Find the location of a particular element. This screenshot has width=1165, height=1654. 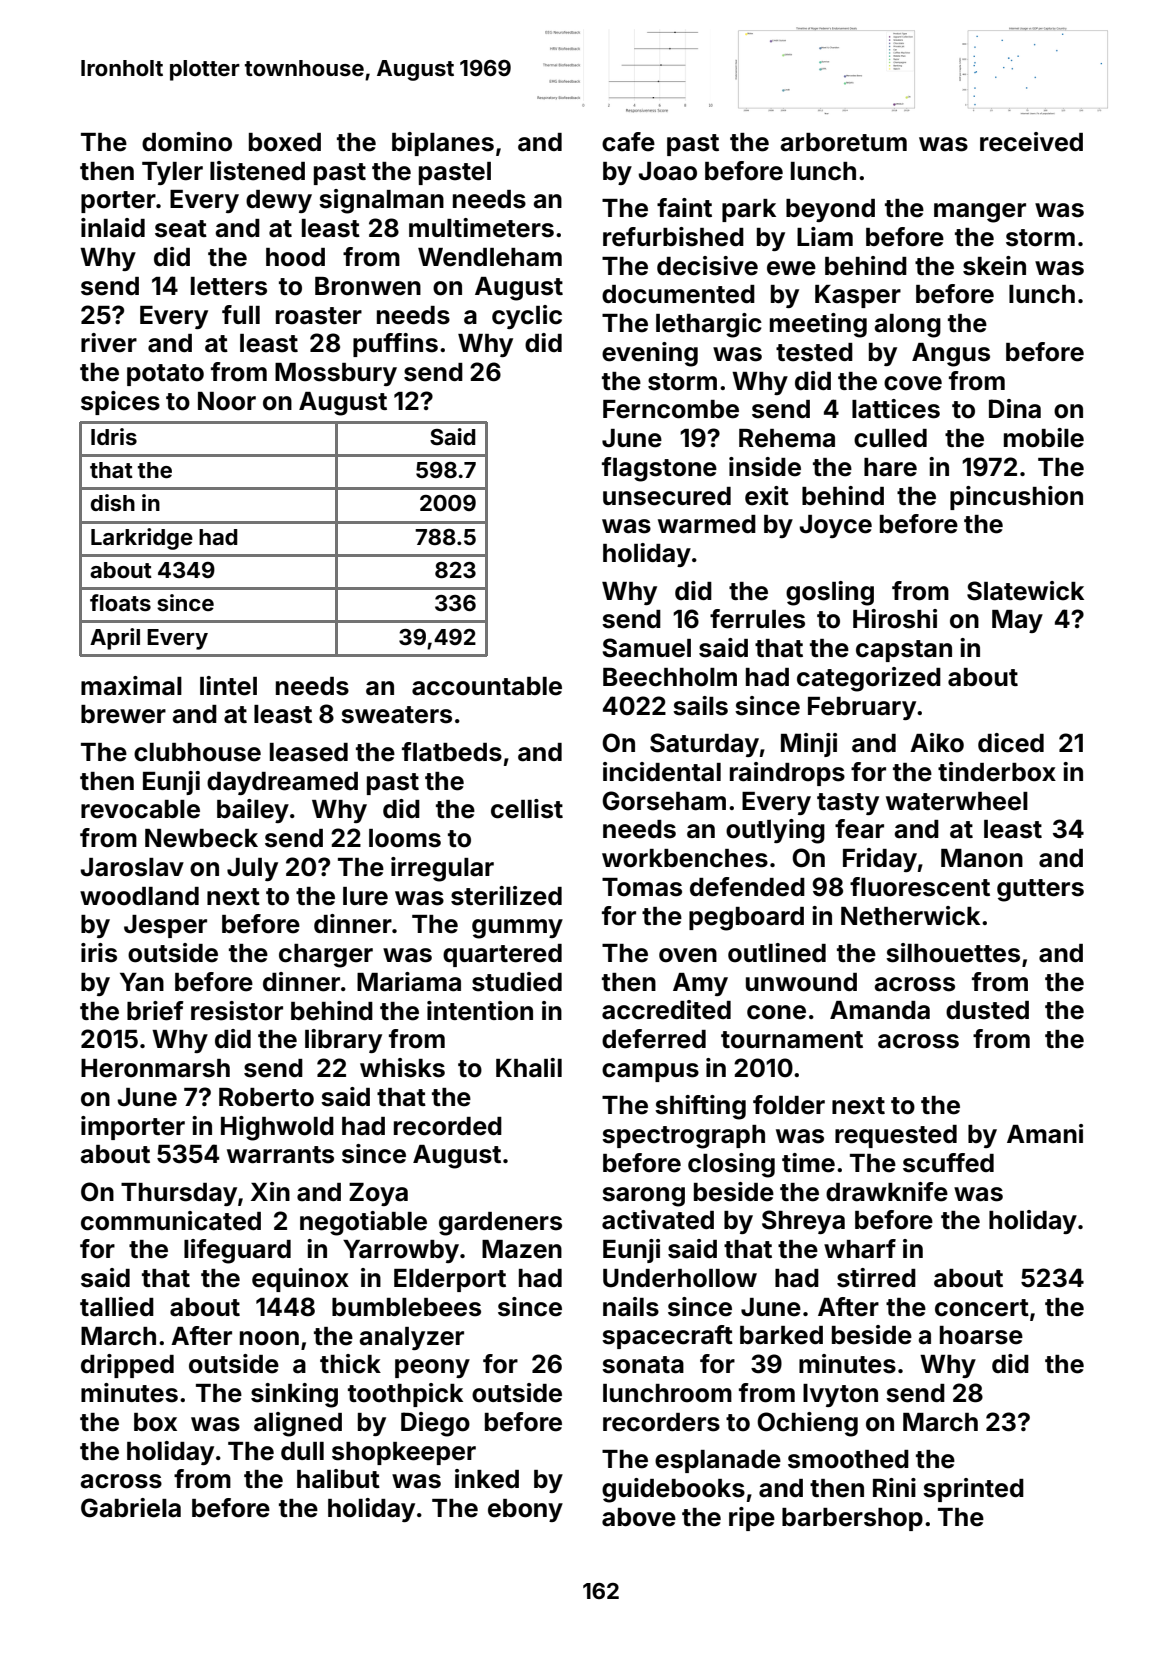

received is located at coordinates (1031, 142).
